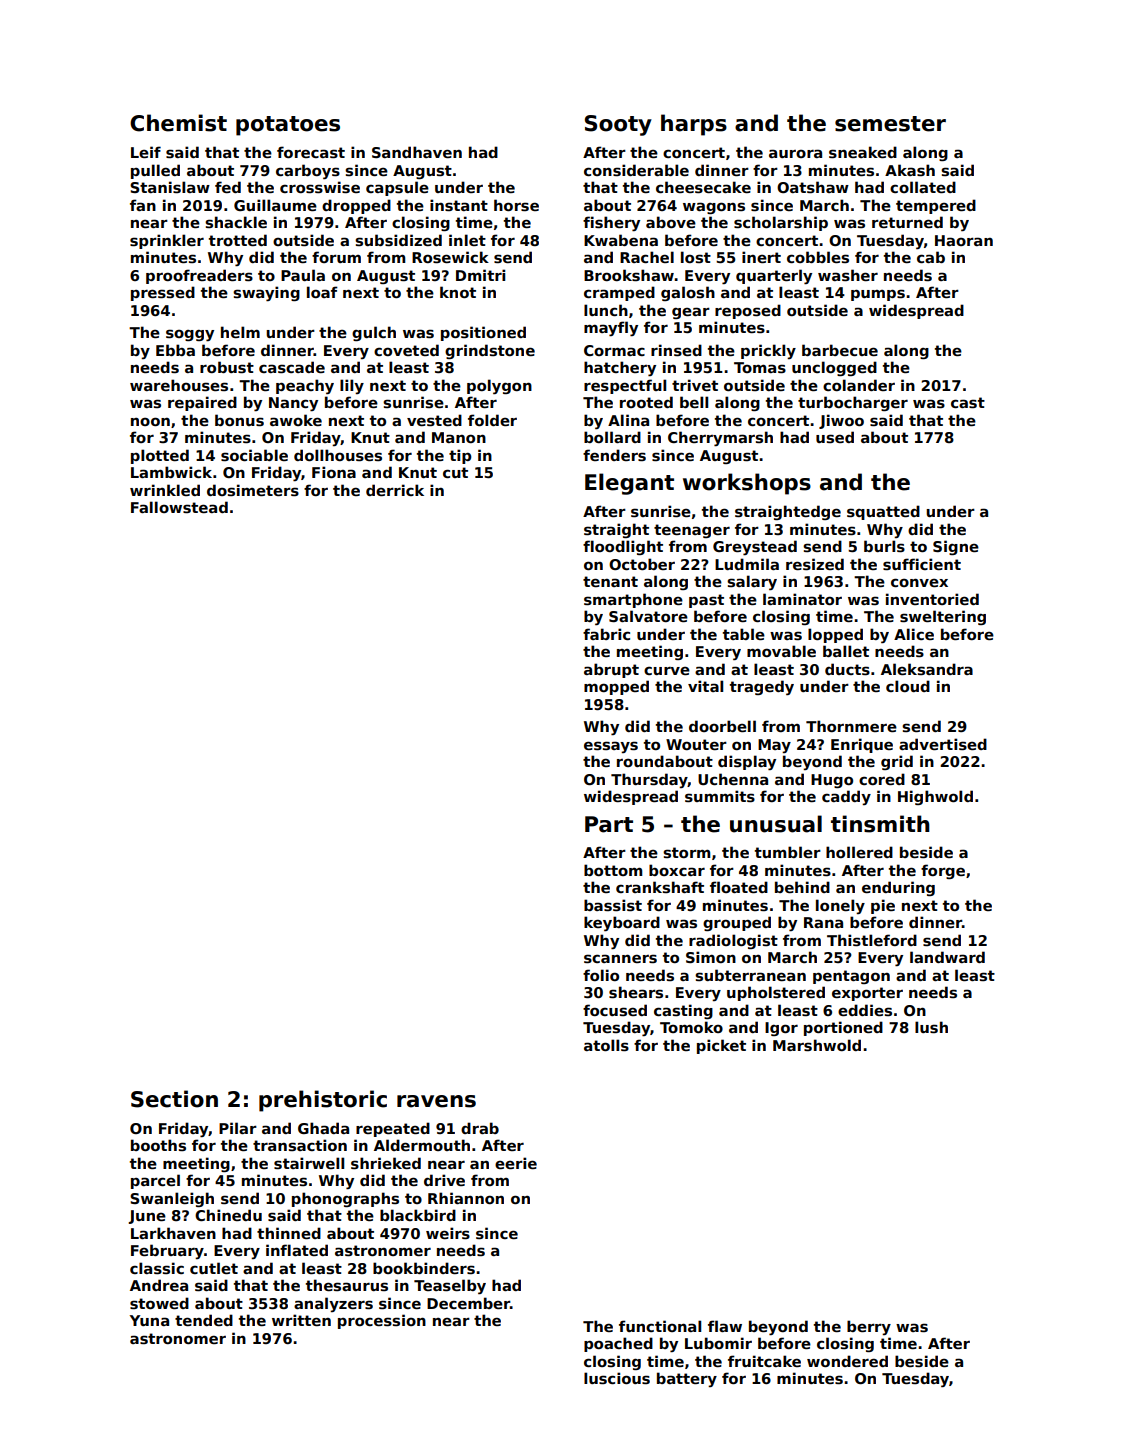  Describe the element at coordinates (609, 824) in the screenshot. I see `Part` at that location.
